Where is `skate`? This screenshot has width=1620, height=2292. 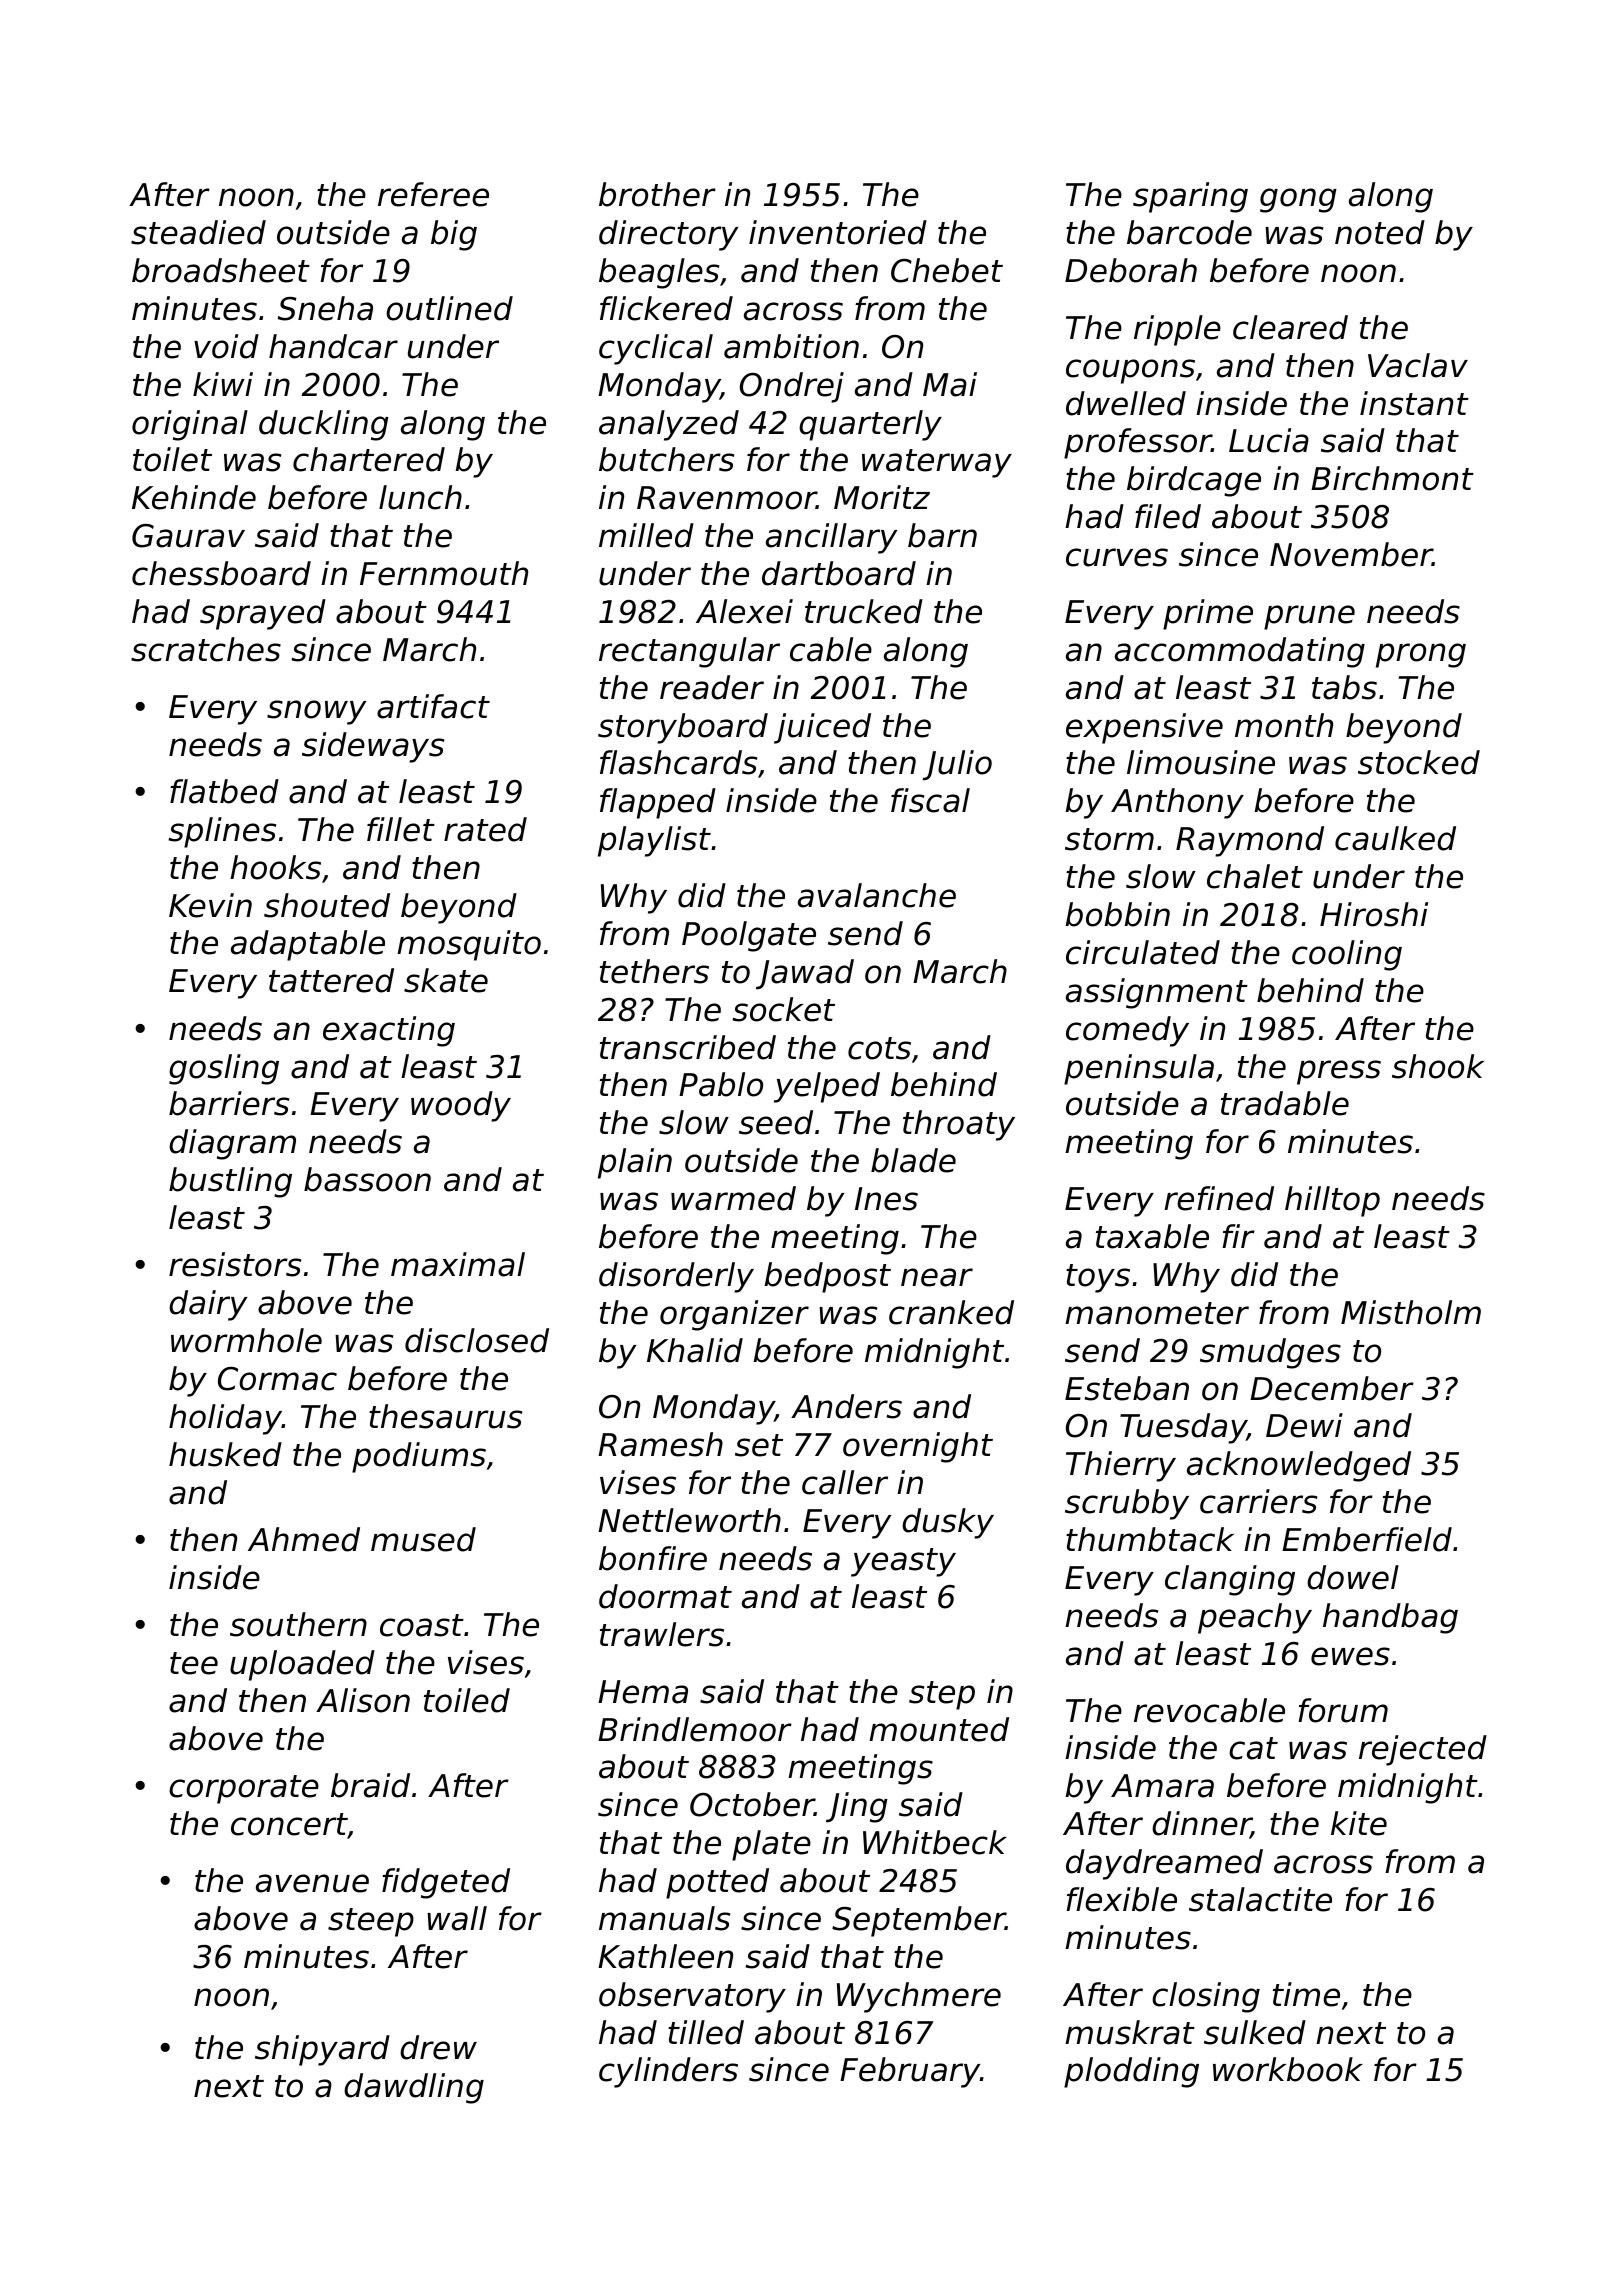 skate is located at coordinates (446, 980).
